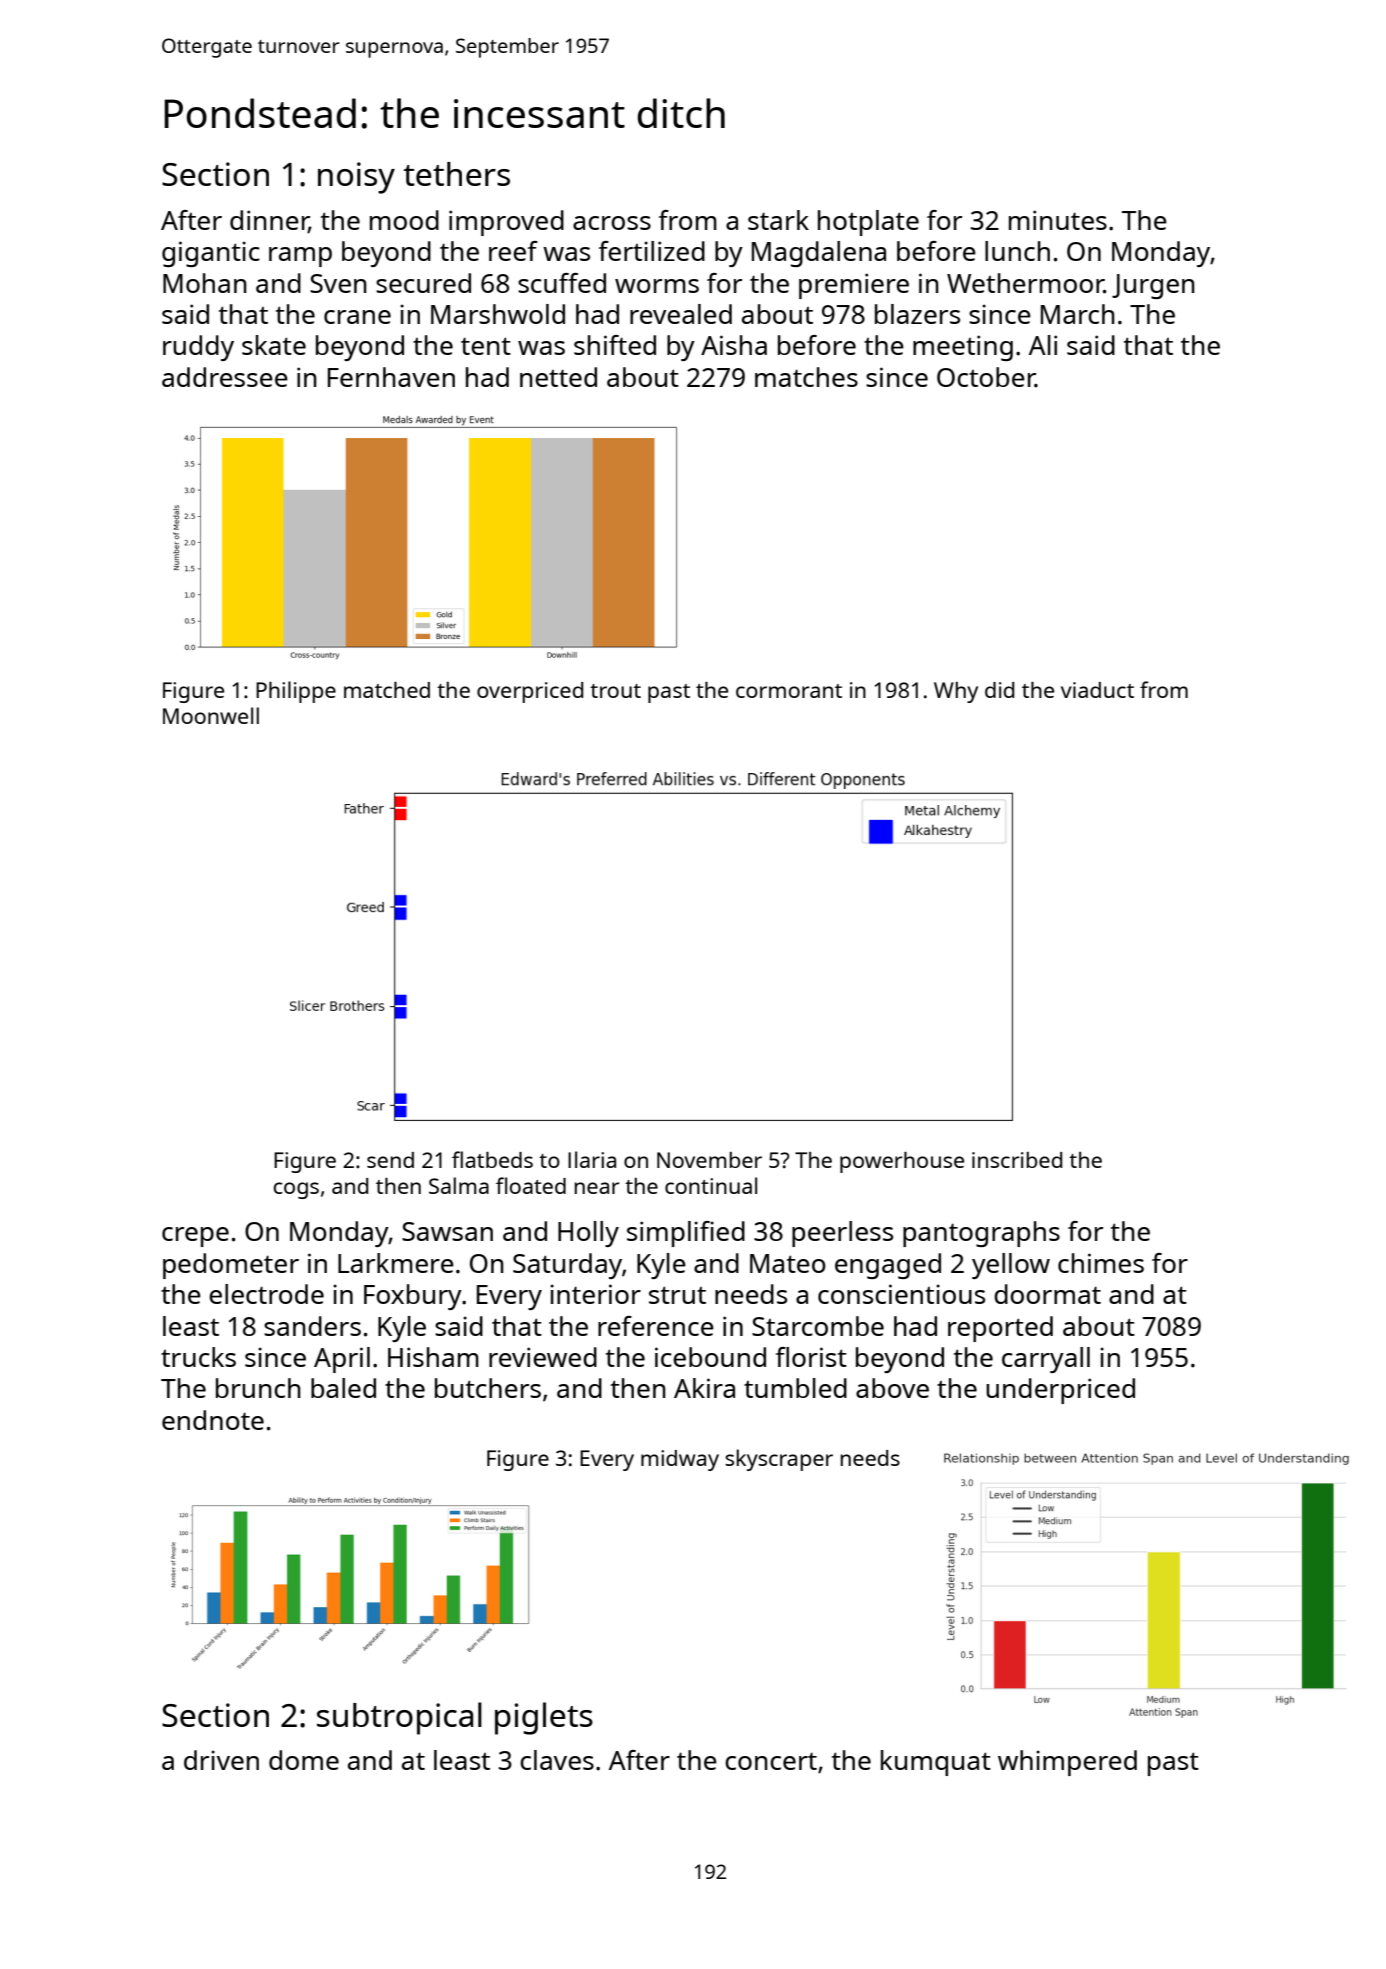  What do you see at coordinates (806, 377) in the screenshot?
I see `matches` at bounding box center [806, 377].
